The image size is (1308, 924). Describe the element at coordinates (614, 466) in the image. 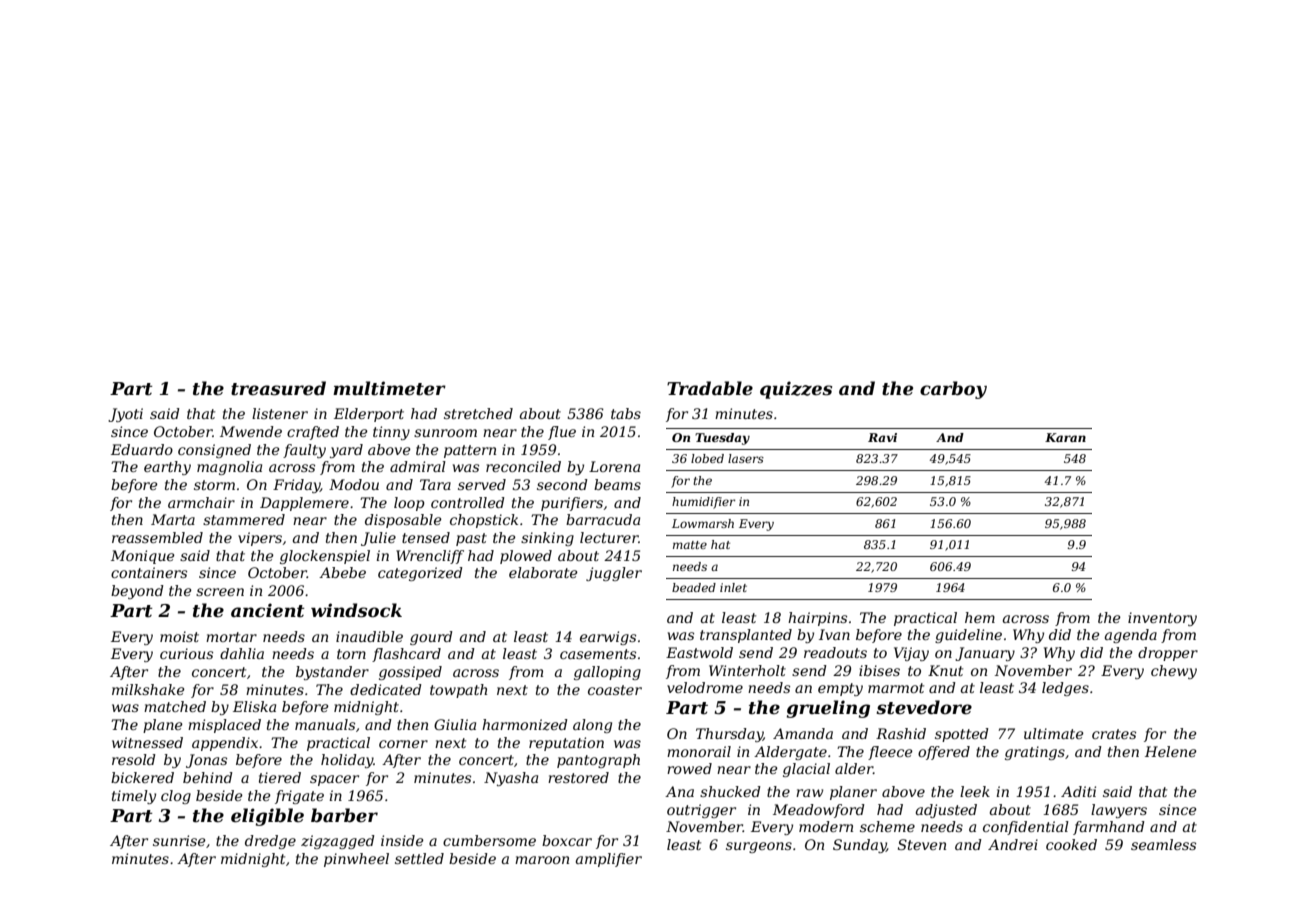

I see `Lorena` at that location.
